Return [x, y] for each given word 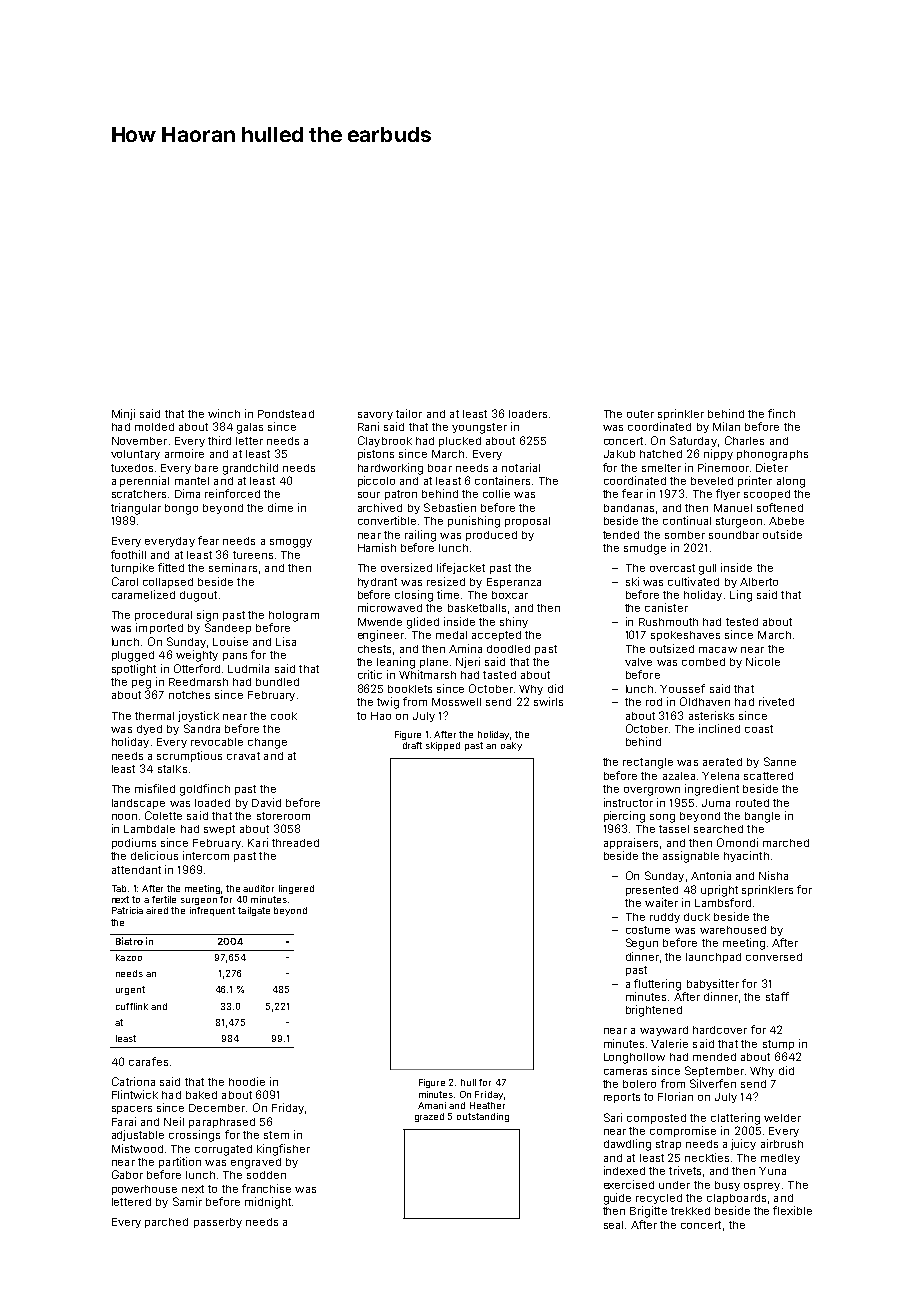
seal [613, 1225]
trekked [690, 1211]
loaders [528, 414]
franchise [266, 1188]
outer [640, 414]
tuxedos [132, 468]
